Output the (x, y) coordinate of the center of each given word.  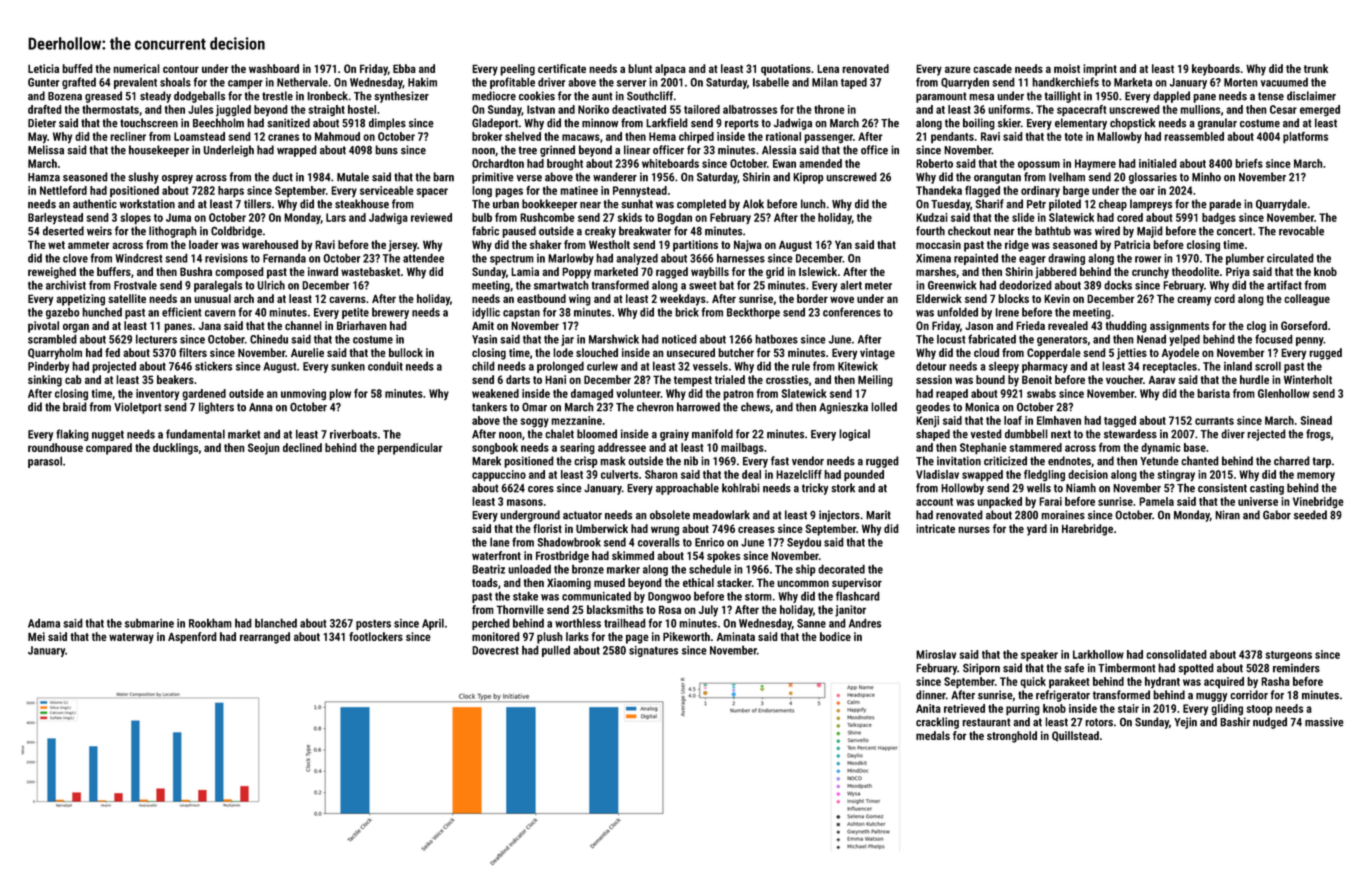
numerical (136, 68)
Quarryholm (55, 354)
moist (1067, 68)
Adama (44, 623)
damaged (592, 394)
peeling (517, 70)
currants (1214, 421)
